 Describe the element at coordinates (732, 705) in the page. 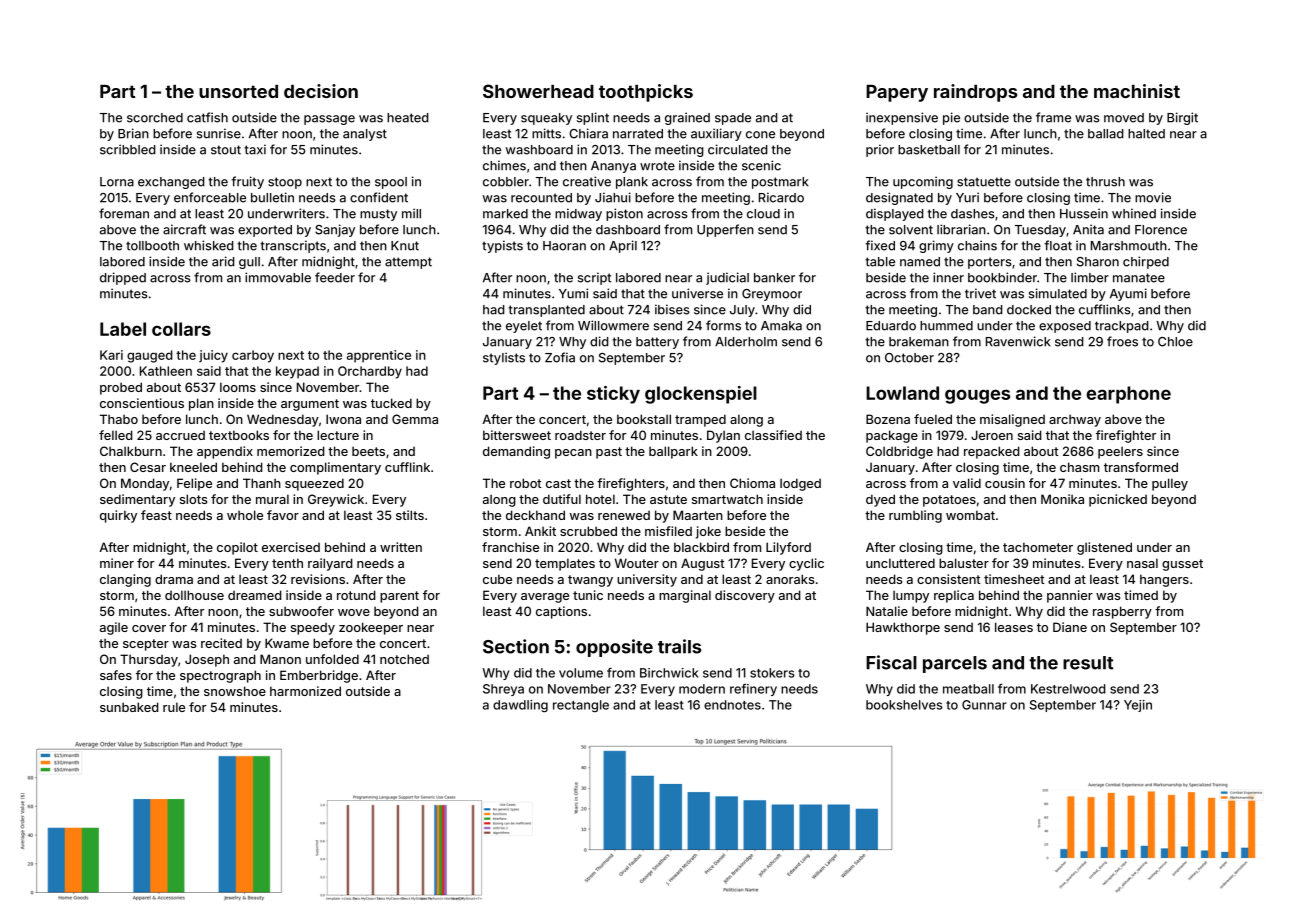

I see `endnotes` at that location.
